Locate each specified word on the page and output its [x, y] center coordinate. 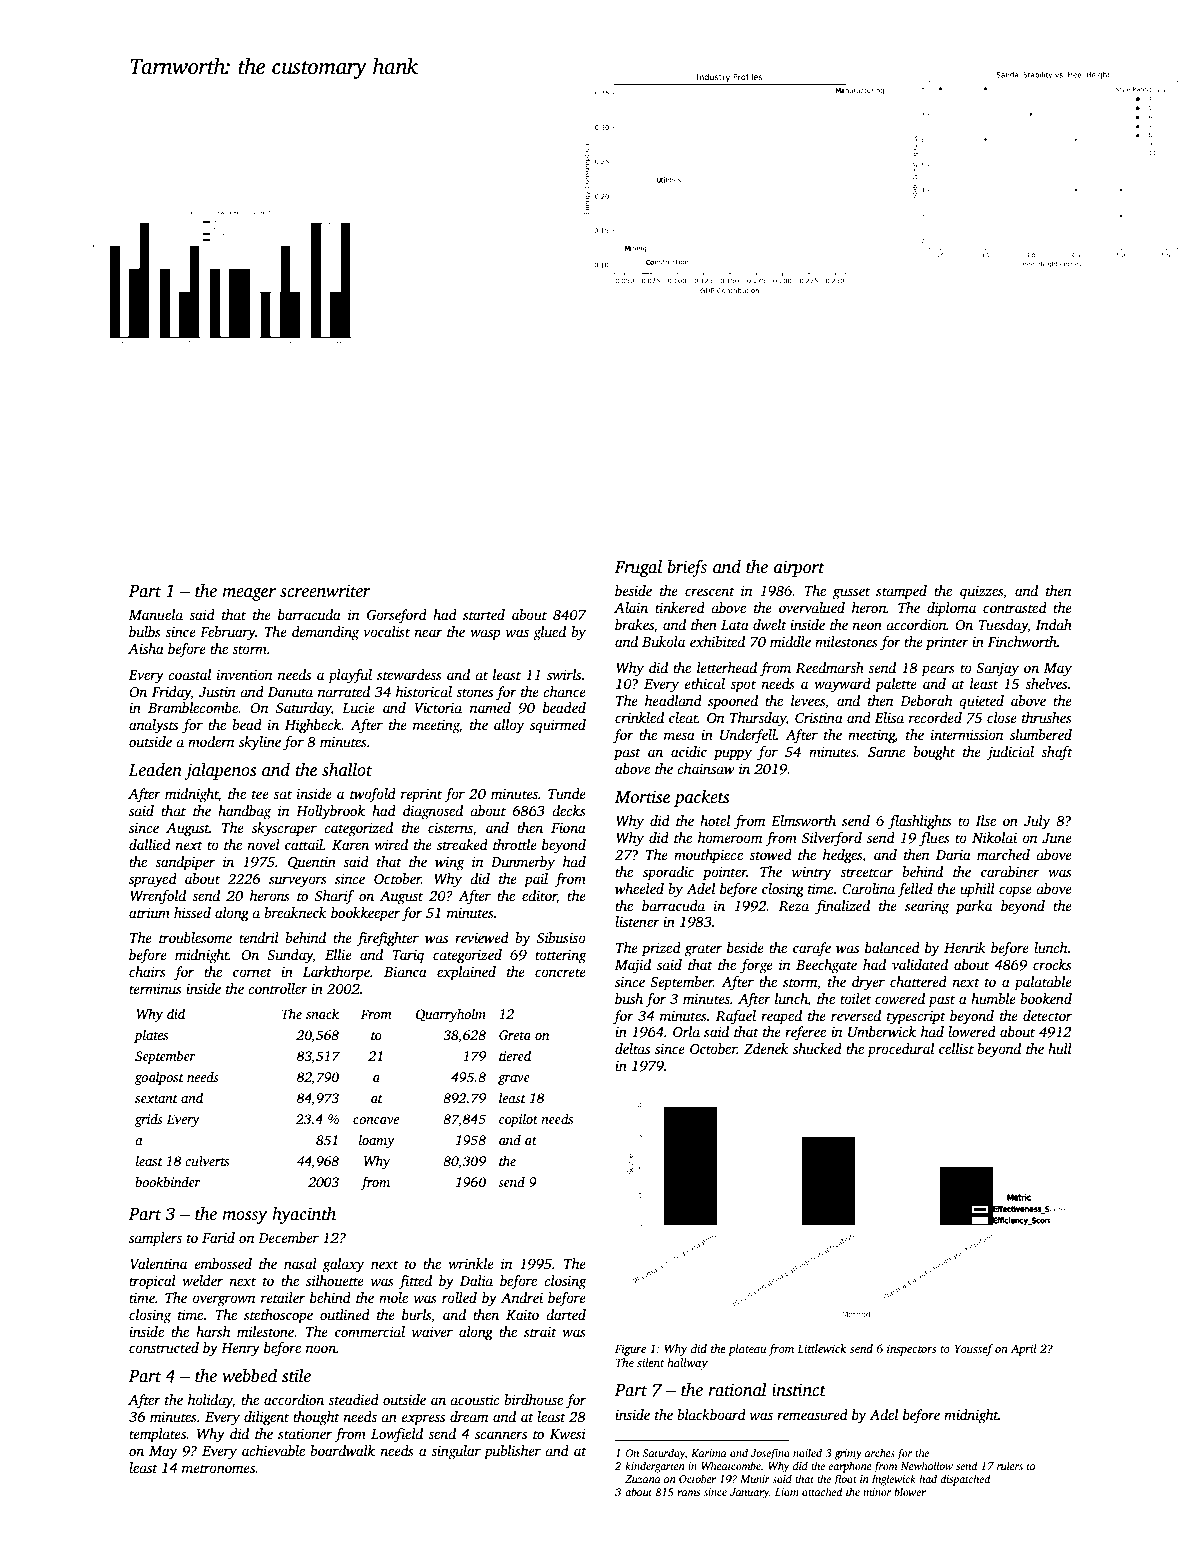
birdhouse [533, 1399]
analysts [153, 726]
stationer [305, 1433]
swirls [564, 674]
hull [1060, 1048]
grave [514, 1080]
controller [278, 988]
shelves [1046, 683]
